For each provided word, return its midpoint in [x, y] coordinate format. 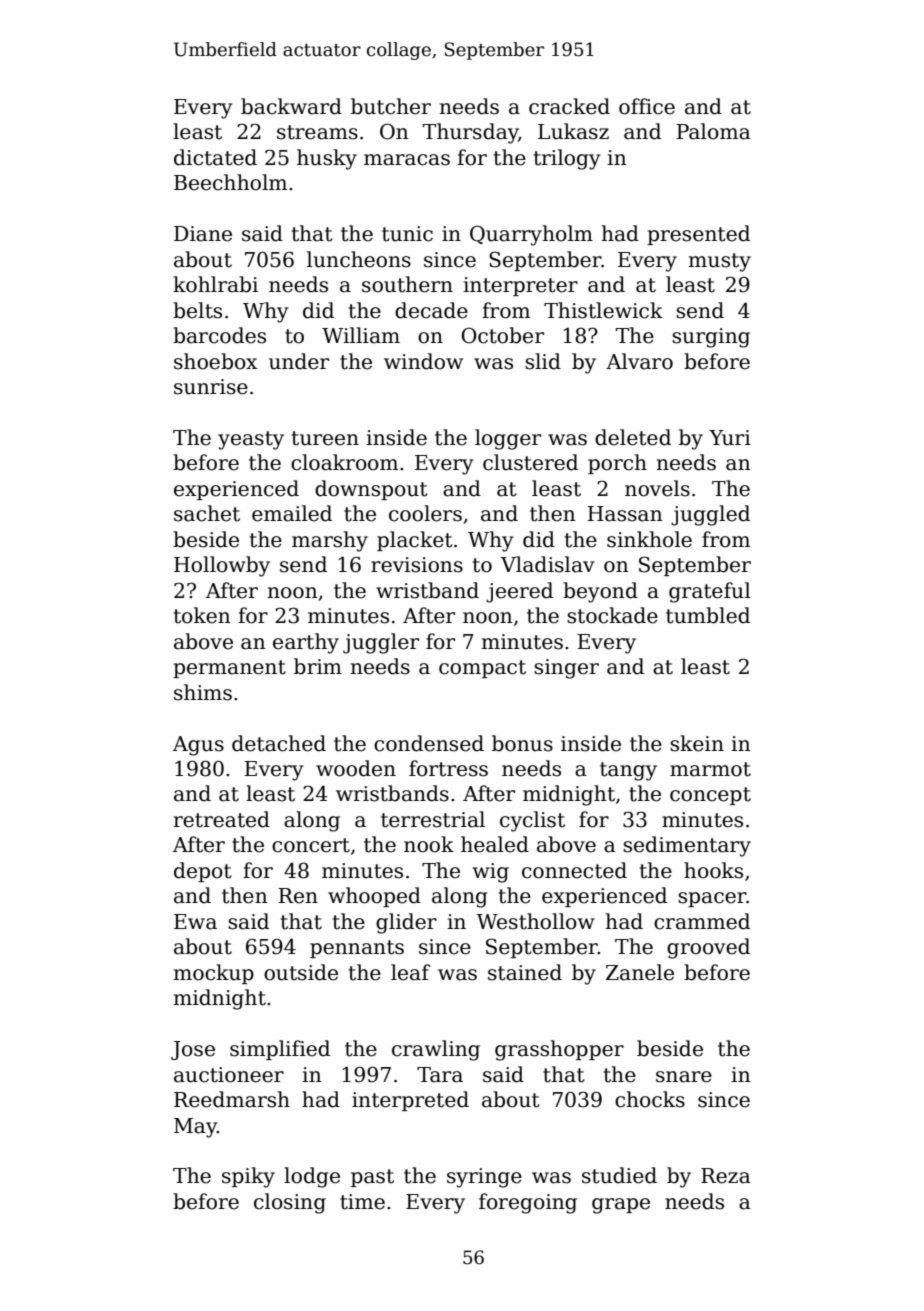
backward [291, 106]
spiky [248, 1177]
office [647, 106]
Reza [726, 1176]
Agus [198, 746]
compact [482, 669]
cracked [569, 106]
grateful [710, 592]
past [372, 1178]
